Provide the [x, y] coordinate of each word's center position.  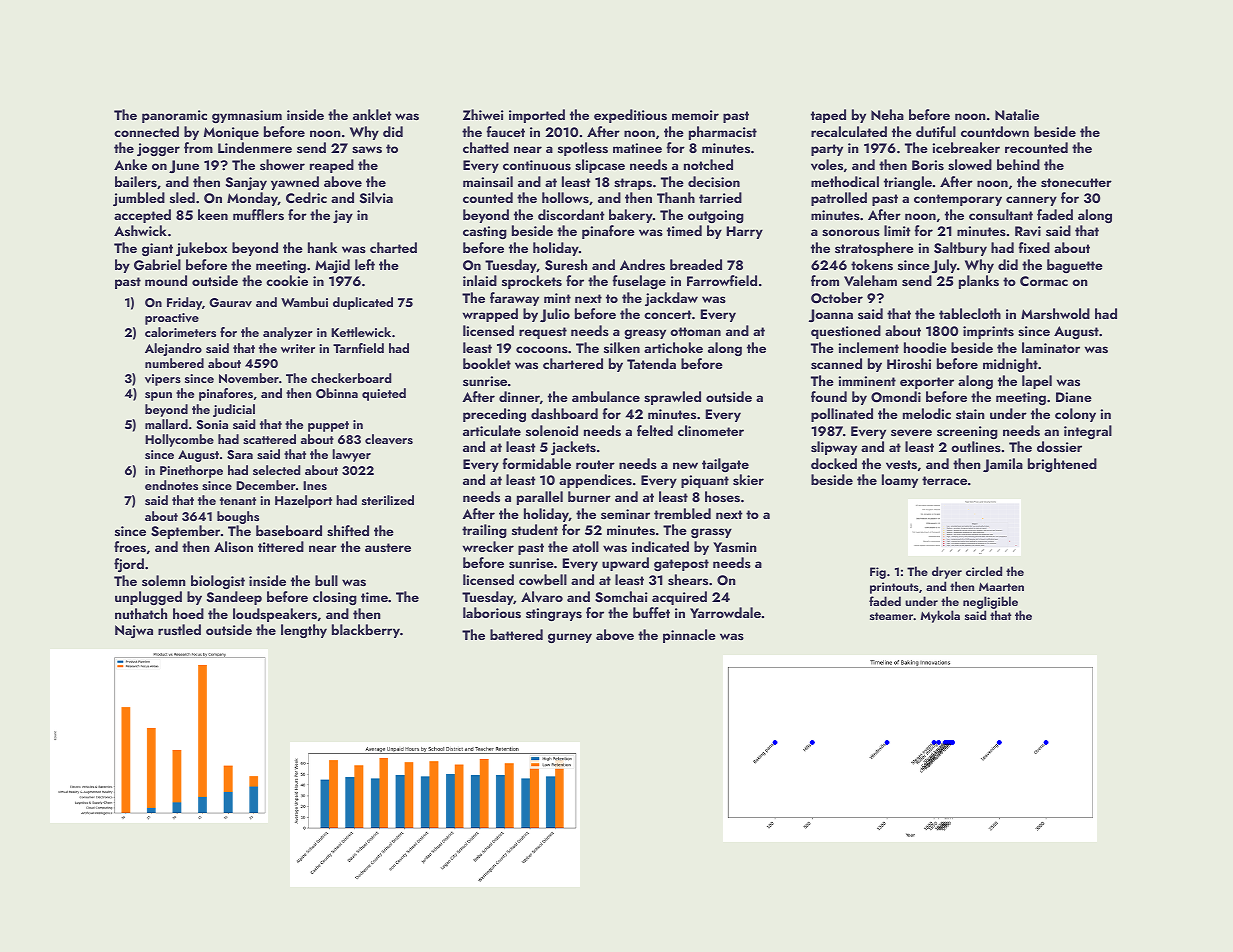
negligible [990, 602]
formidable [536, 463]
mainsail [488, 181]
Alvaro [542, 597]
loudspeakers [275, 615]
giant [157, 249]
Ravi [1028, 231]
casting [485, 232]
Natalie [1017, 114]
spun [158, 396]
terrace [944, 480]
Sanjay [246, 183]
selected [277, 470]
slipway [834, 448]
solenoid [552, 430]
